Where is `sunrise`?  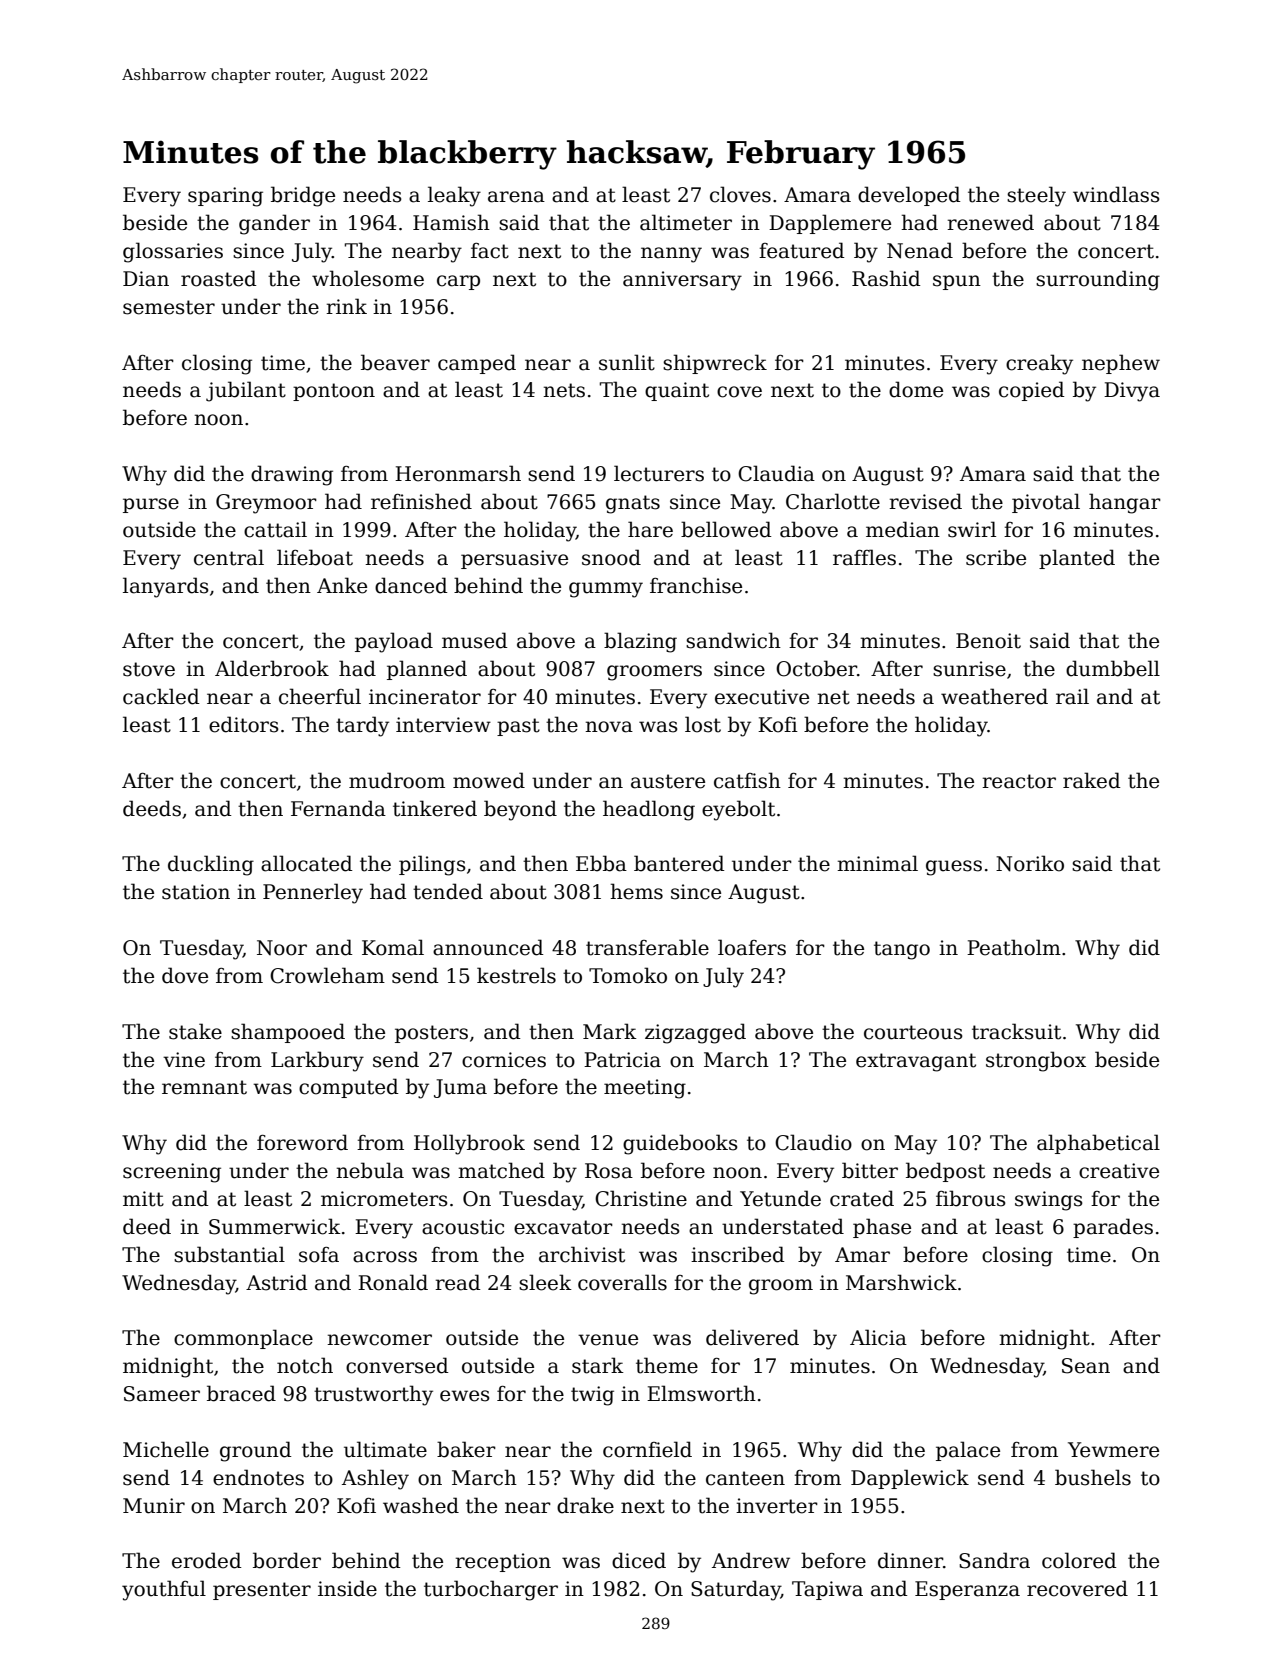 sunrise is located at coordinates (969, 669).
